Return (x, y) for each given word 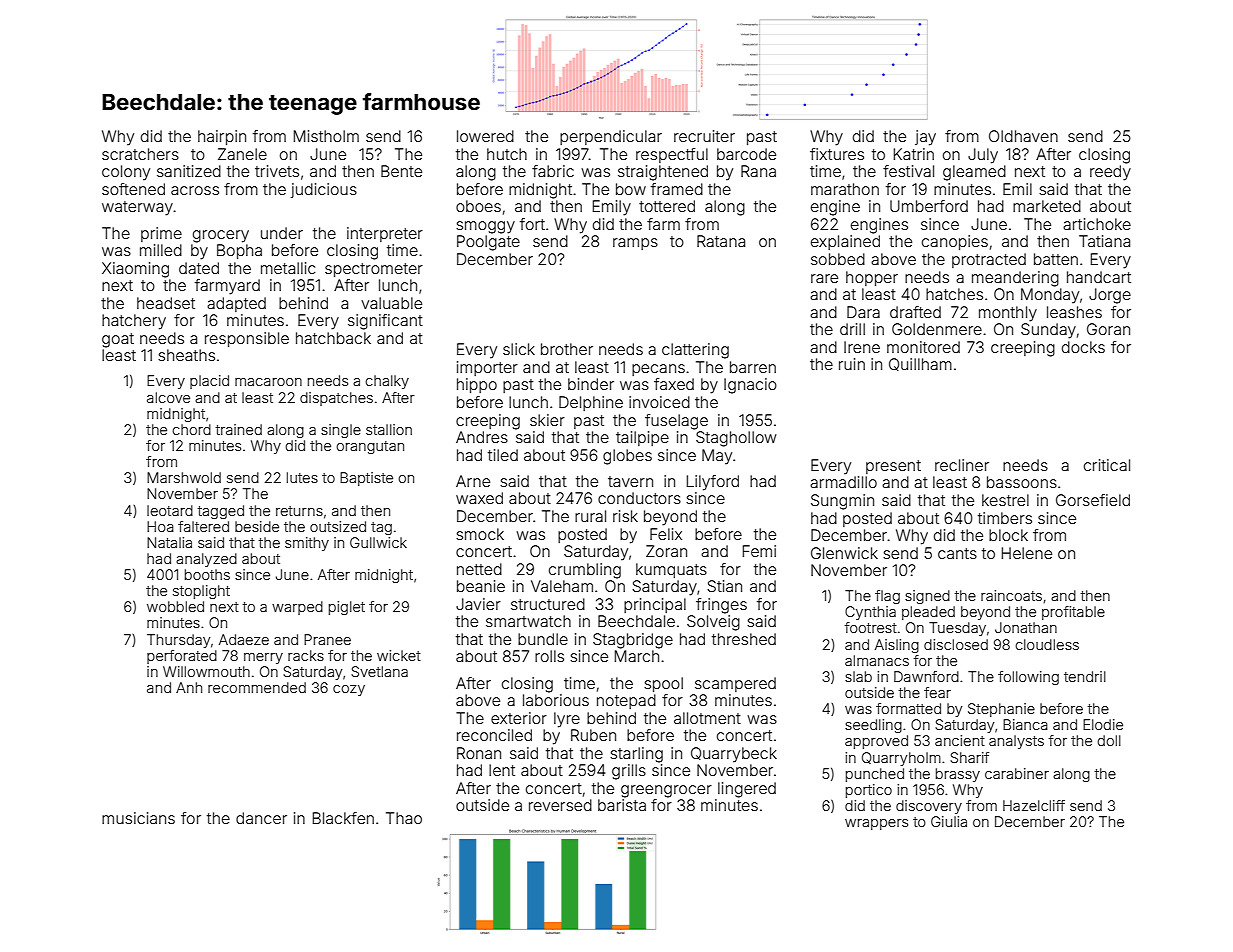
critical (1107, 465)
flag (887, 597)
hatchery (134, 322)
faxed (674, 384)
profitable (1073, 613)
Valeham (562, 586)
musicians (138, 818)
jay (925, 138)
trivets (277, 171)
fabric (553, 171)
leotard (170, 510)
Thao (404, 818)
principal (655, 605)
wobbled (175, 606)
